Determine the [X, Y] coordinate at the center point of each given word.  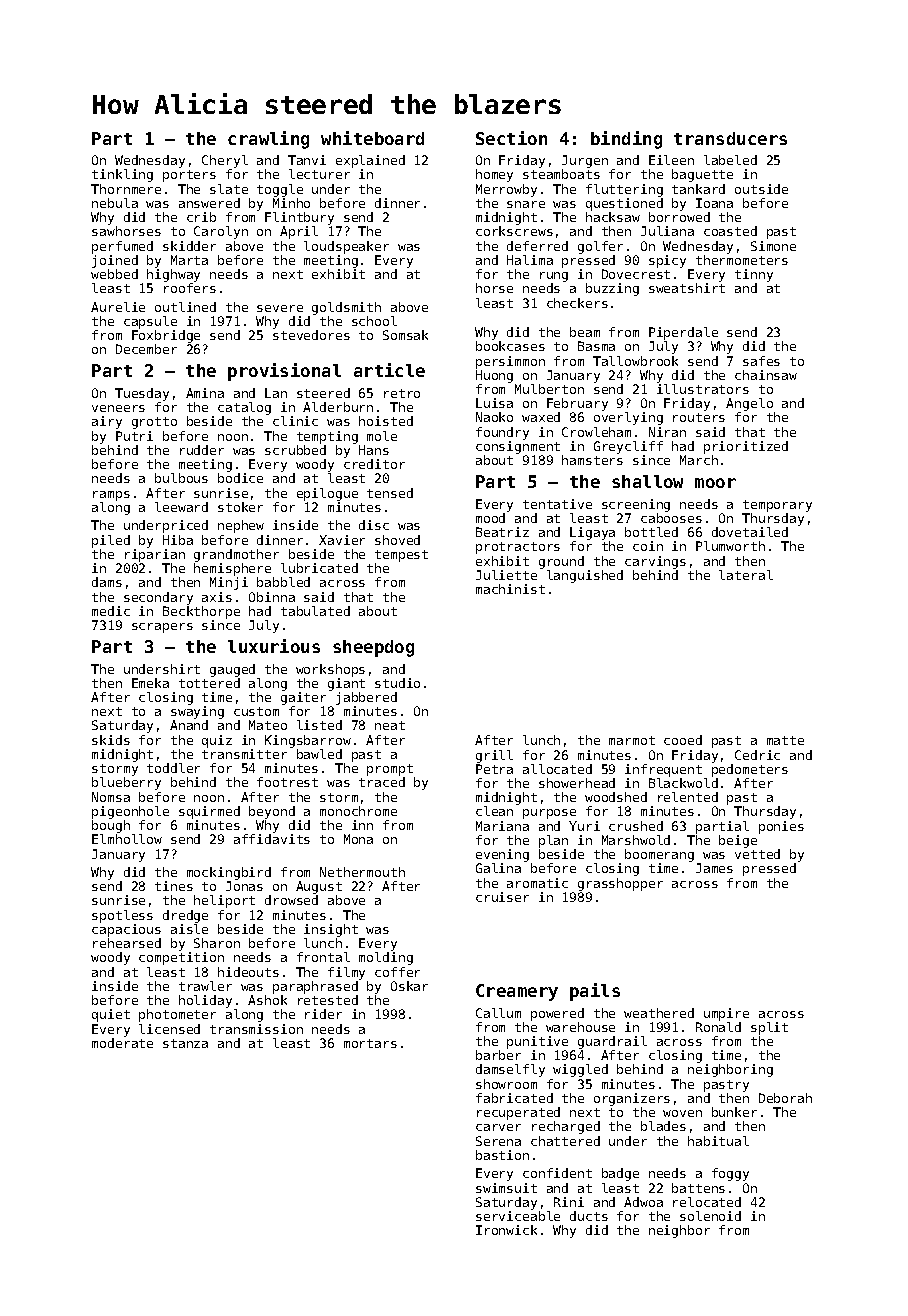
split [769, 1028]
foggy [730, 1174]
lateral [746, 575]
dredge [185, 916]
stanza [185, 1043]
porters [189, 176]
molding [386, 958]
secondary [158, 598]
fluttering [624, 190]
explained [370, 161]
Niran [667, 432]
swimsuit [506, 1188]
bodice [240, 478]
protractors [518, 548]
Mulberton [549, 389]
